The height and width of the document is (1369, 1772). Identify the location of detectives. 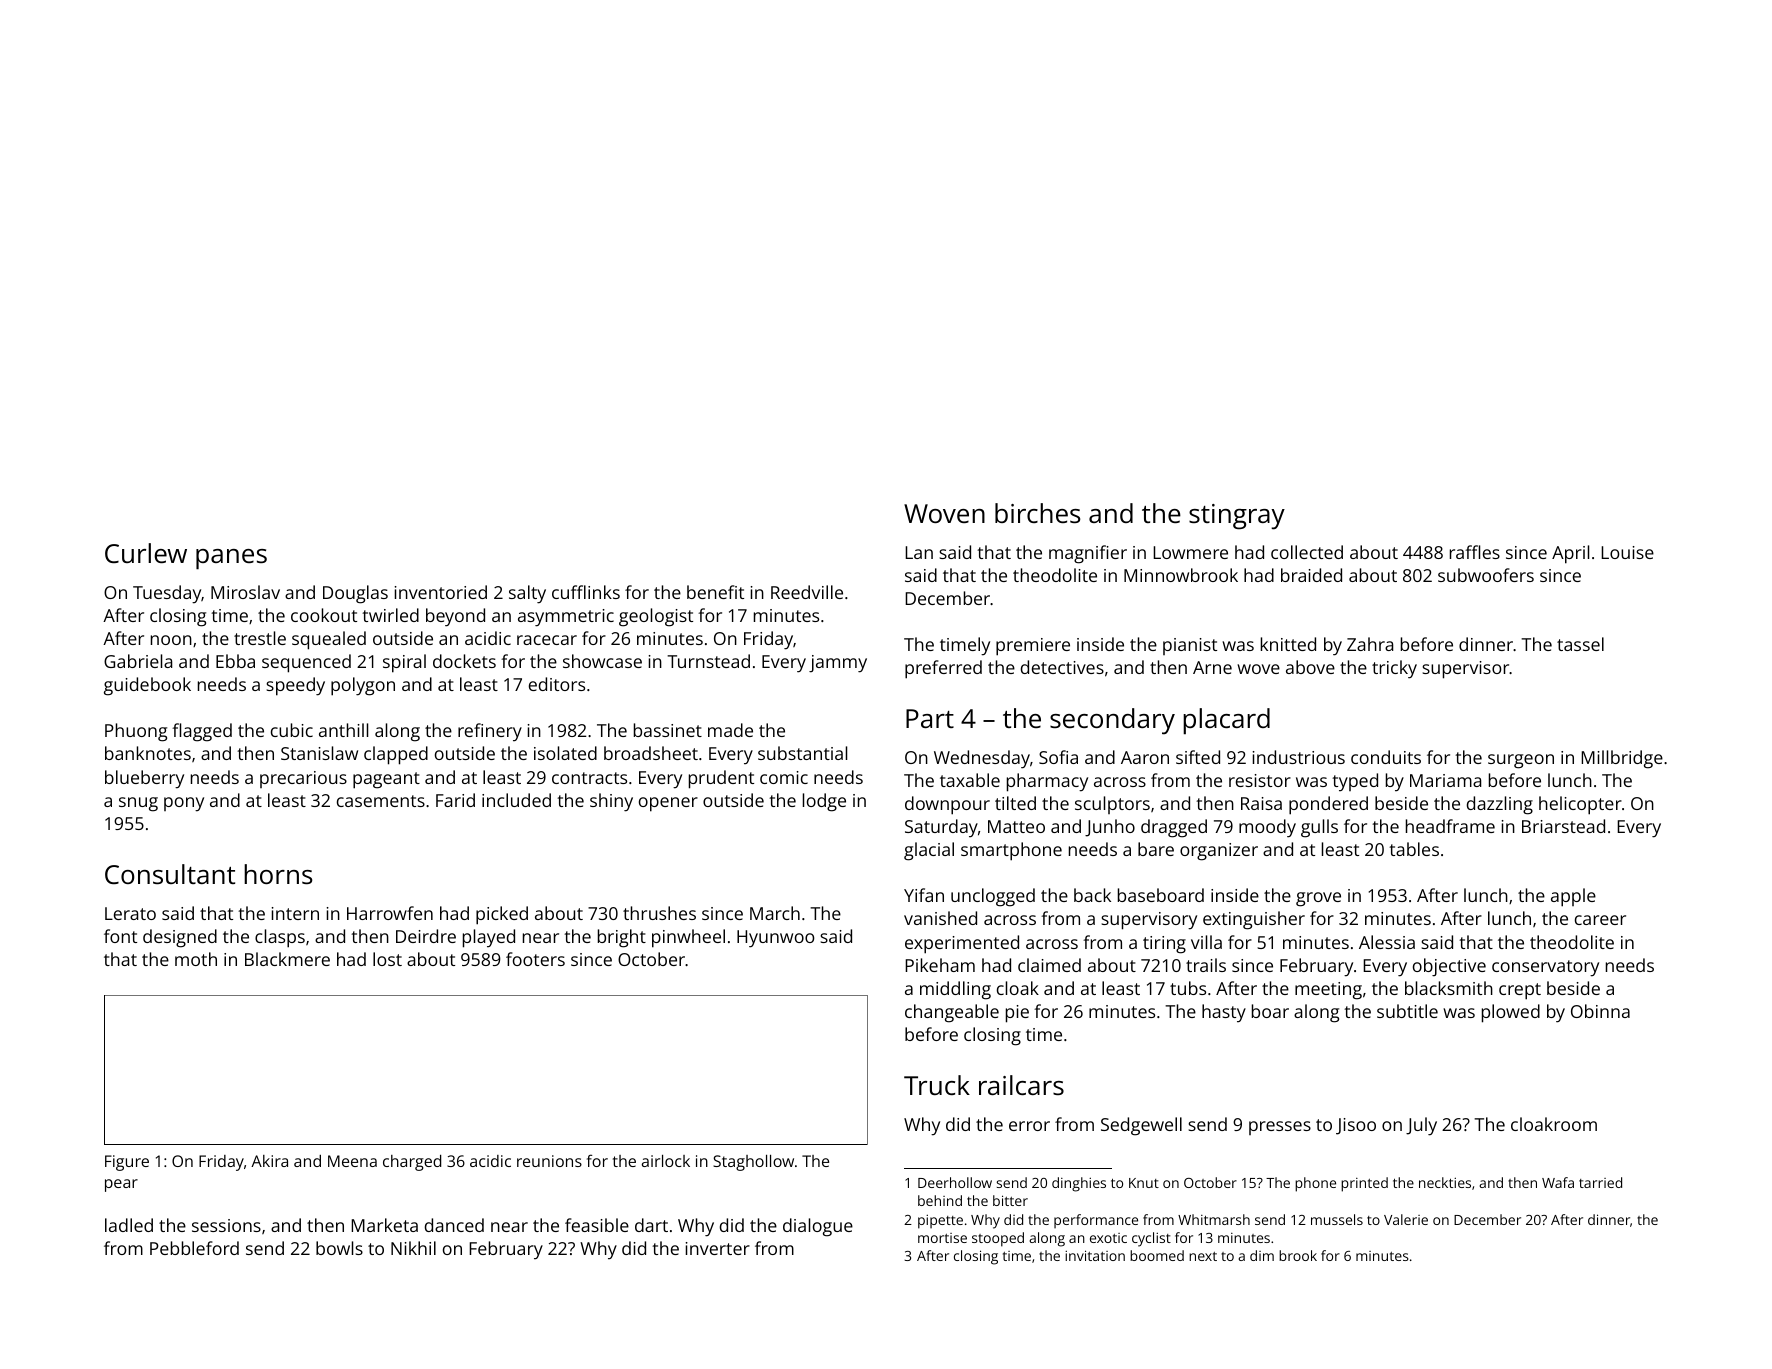
(1062, 667).
